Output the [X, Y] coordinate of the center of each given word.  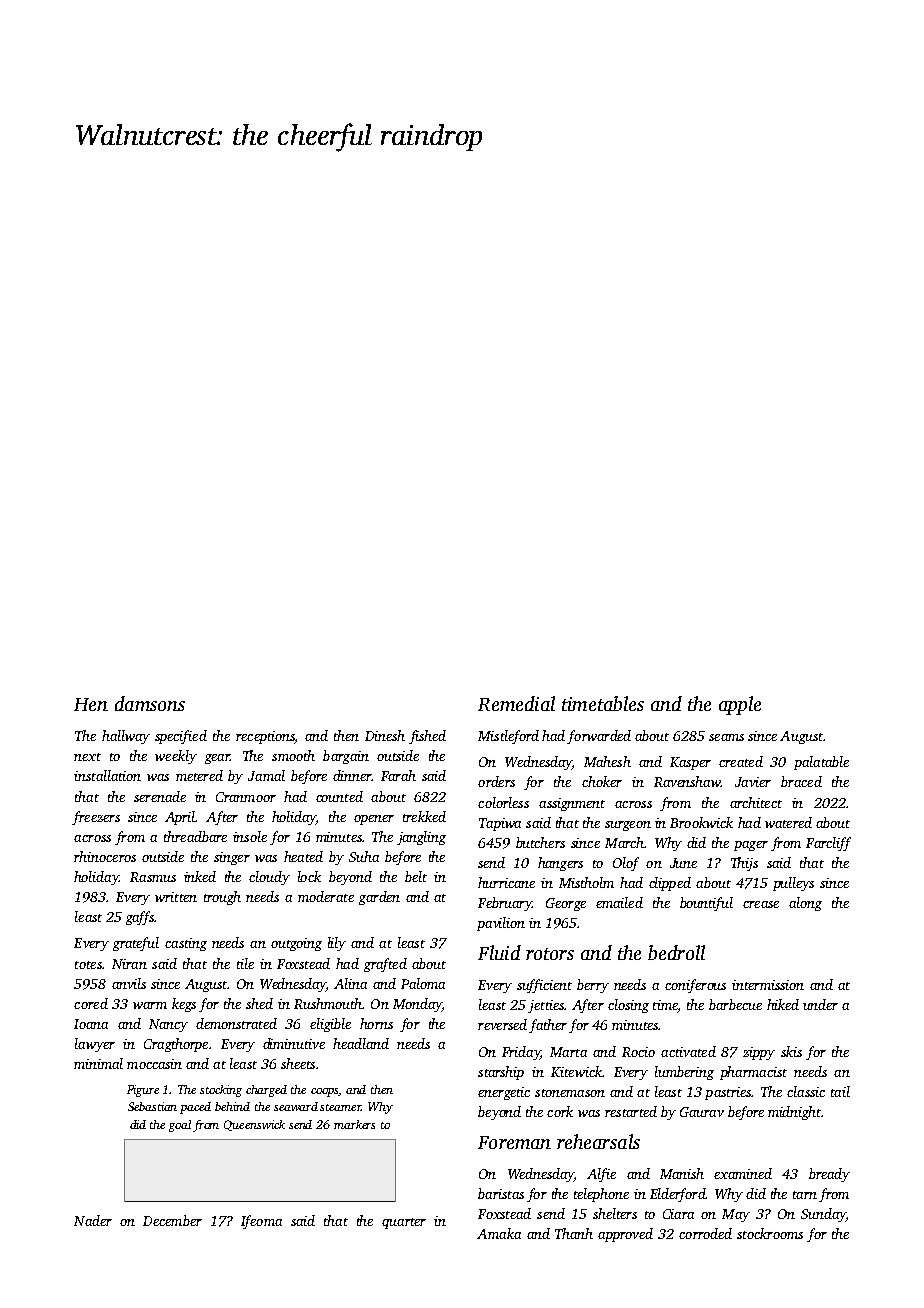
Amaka [499, 1233]
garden [379, 898]
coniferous [695, 986]
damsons [150, 703]
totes [88, 965]
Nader [93, 1220]
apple [740, 705]
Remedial [516, 703]
